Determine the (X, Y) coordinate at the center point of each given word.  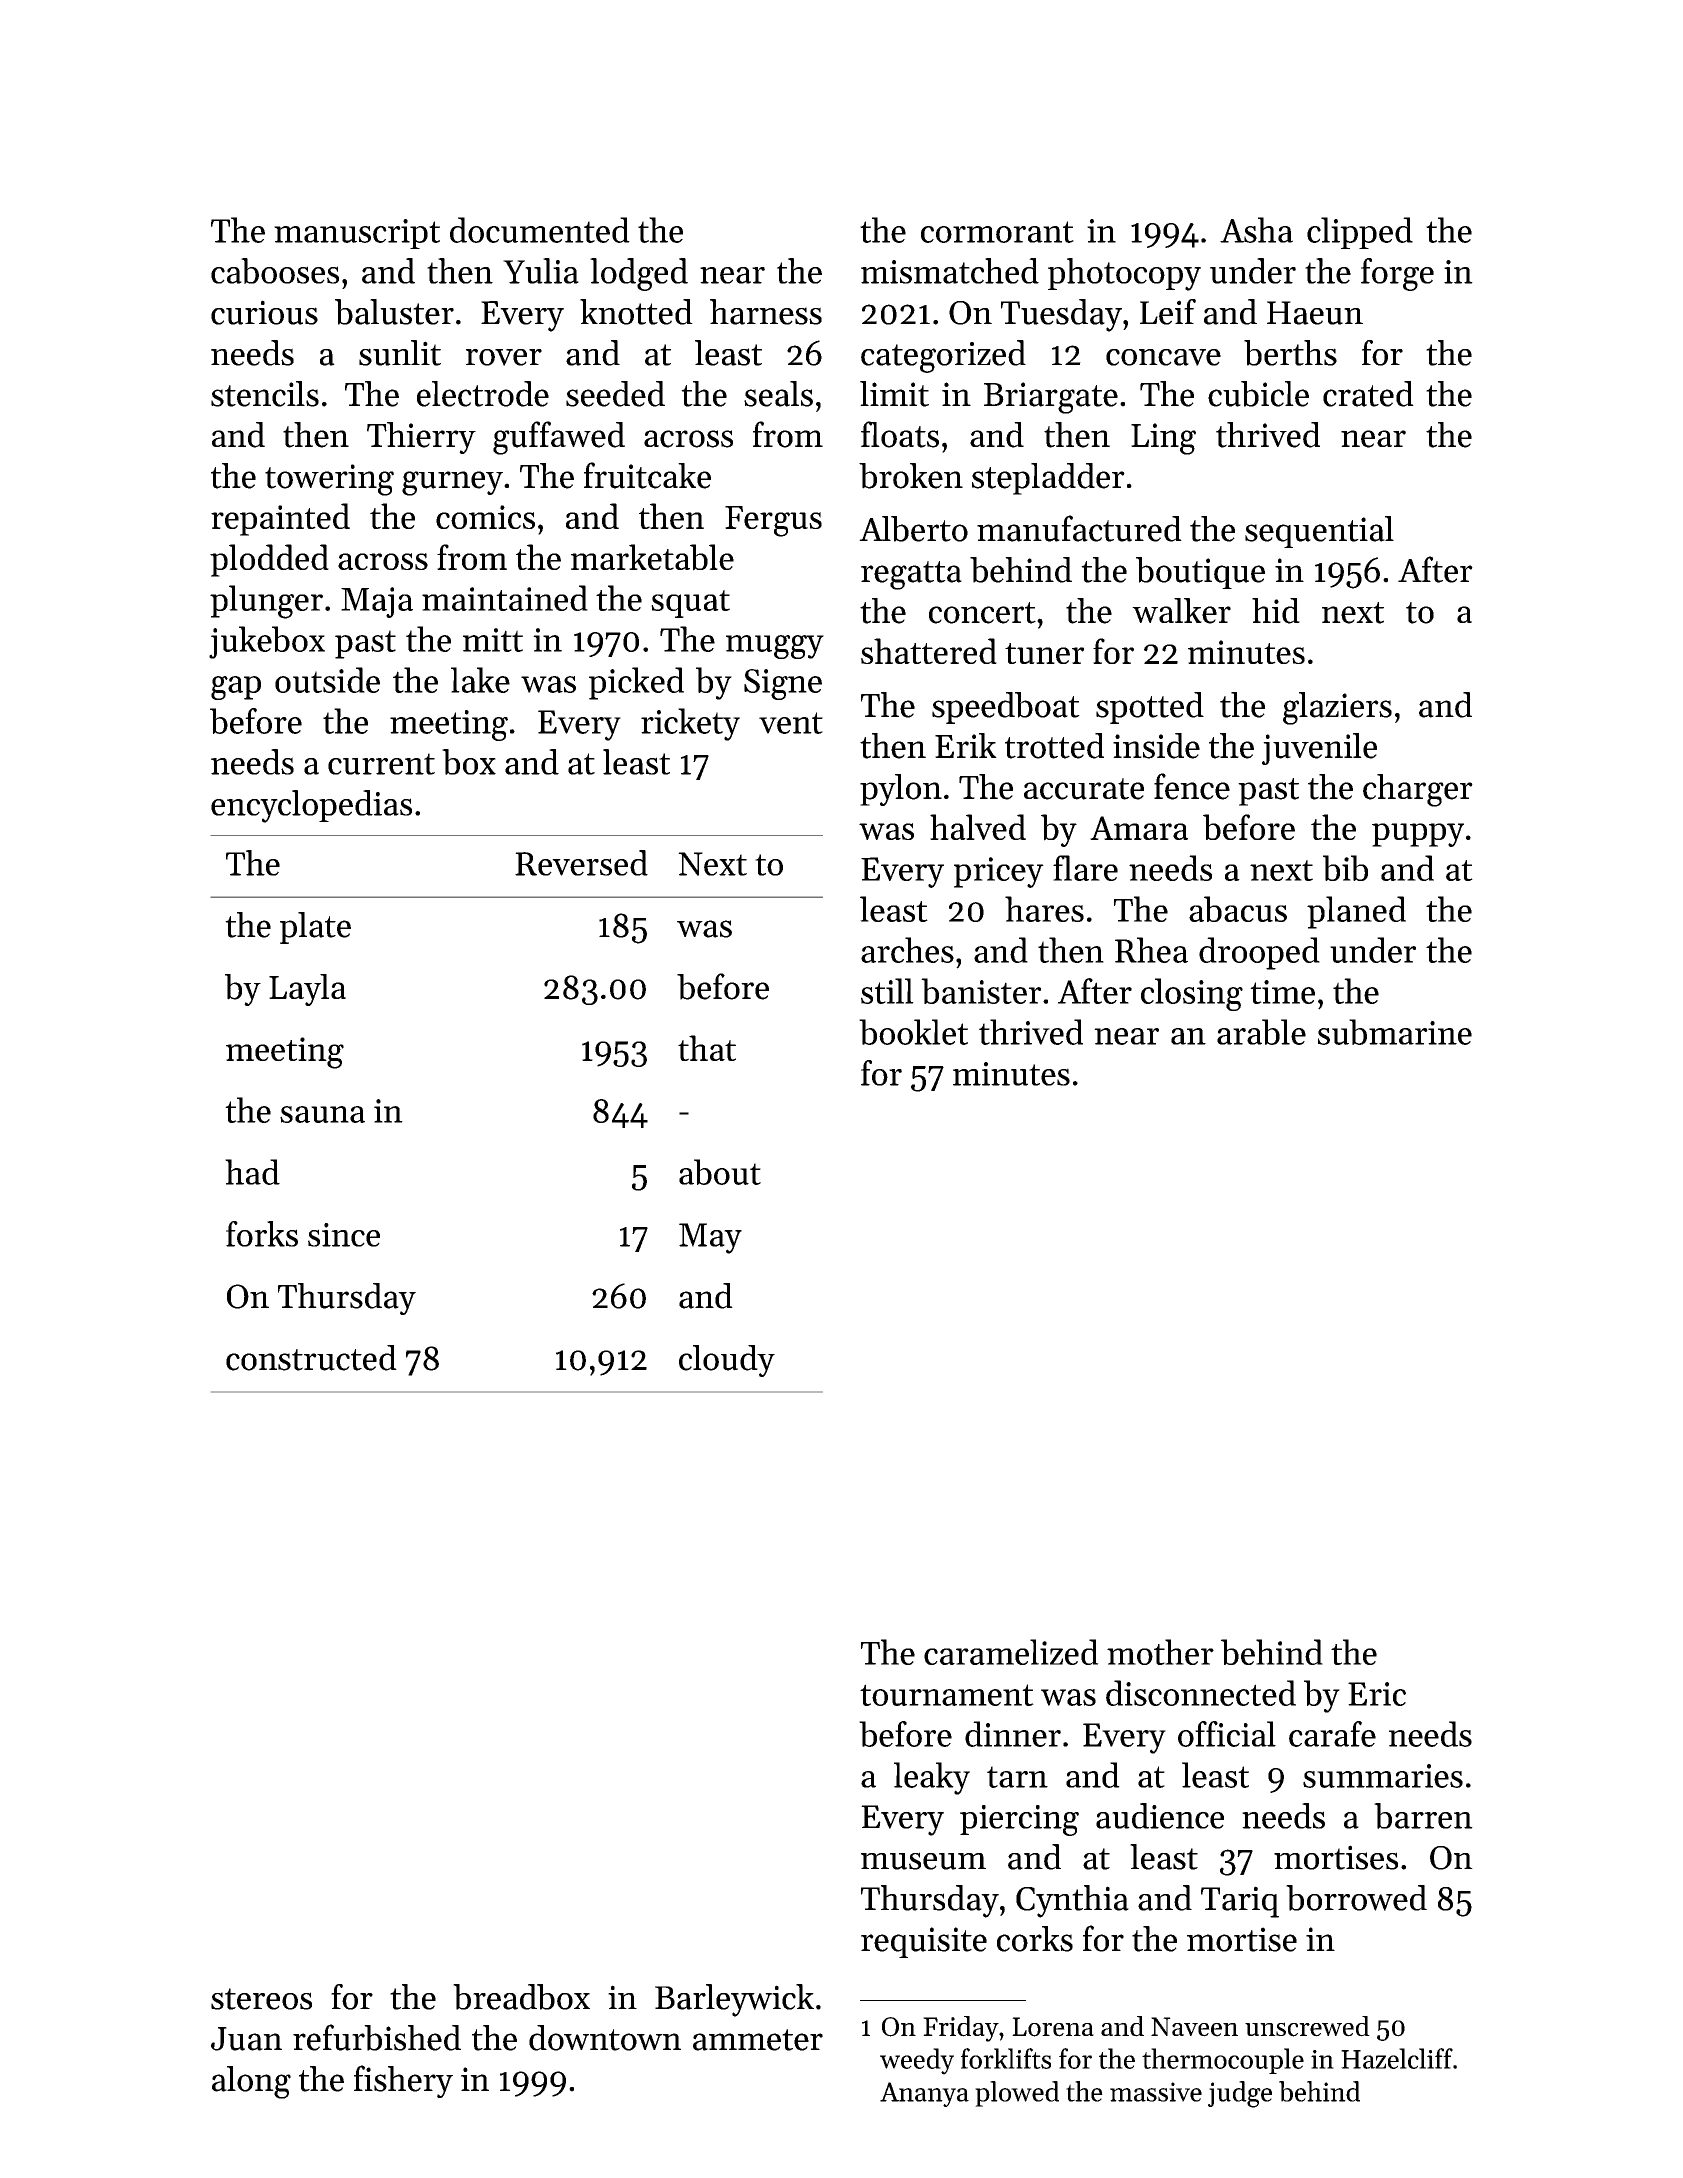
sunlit (400, 353)
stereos (261, 1999)
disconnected (1201, 1693)
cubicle (1258, 394)
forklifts (1006, 2058)
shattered (929, 651)
